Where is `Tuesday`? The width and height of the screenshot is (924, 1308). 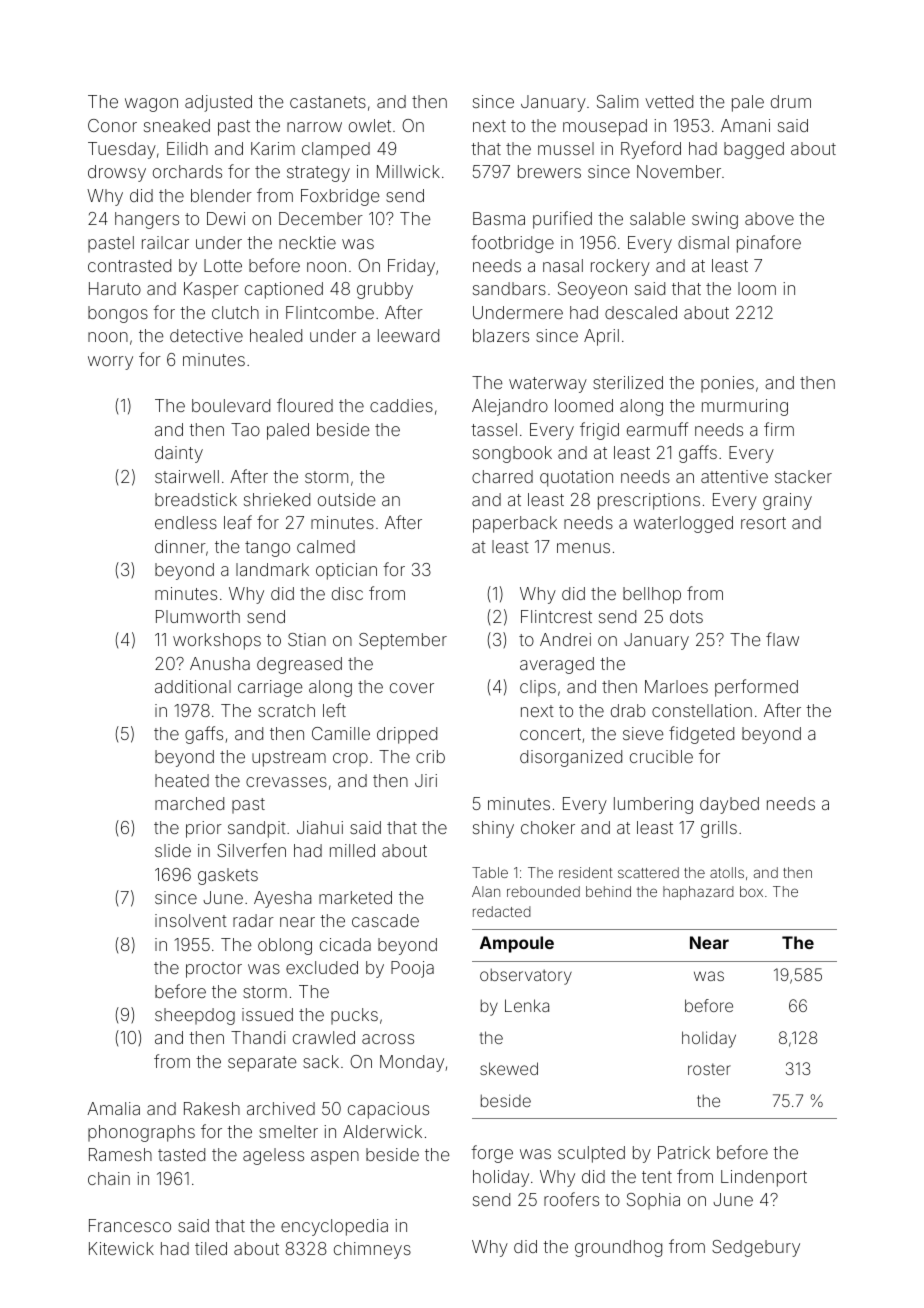
Tuesday is located at coordinates (122, 150).
